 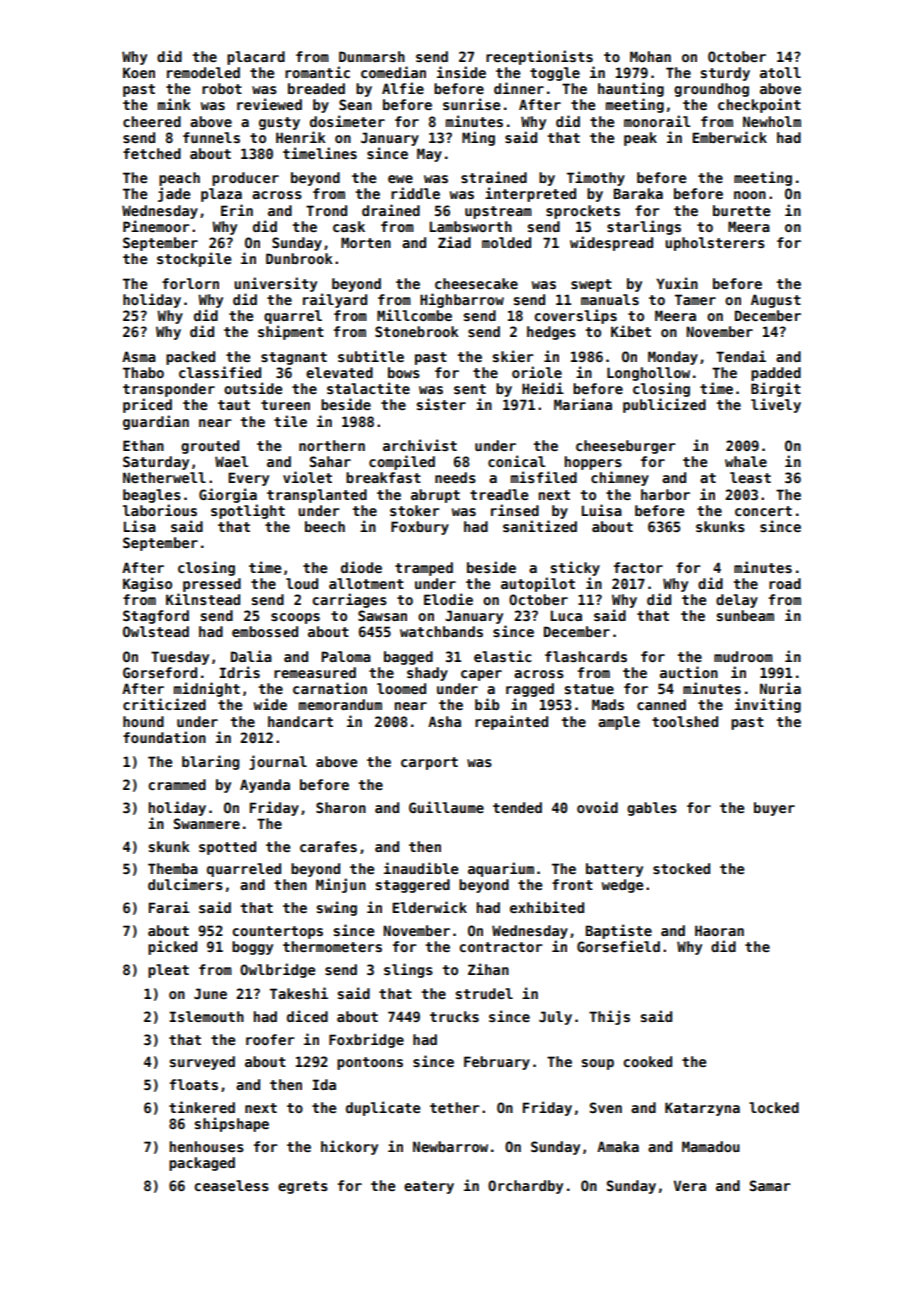 I want to click on mink, so click(x=174, y=104).
